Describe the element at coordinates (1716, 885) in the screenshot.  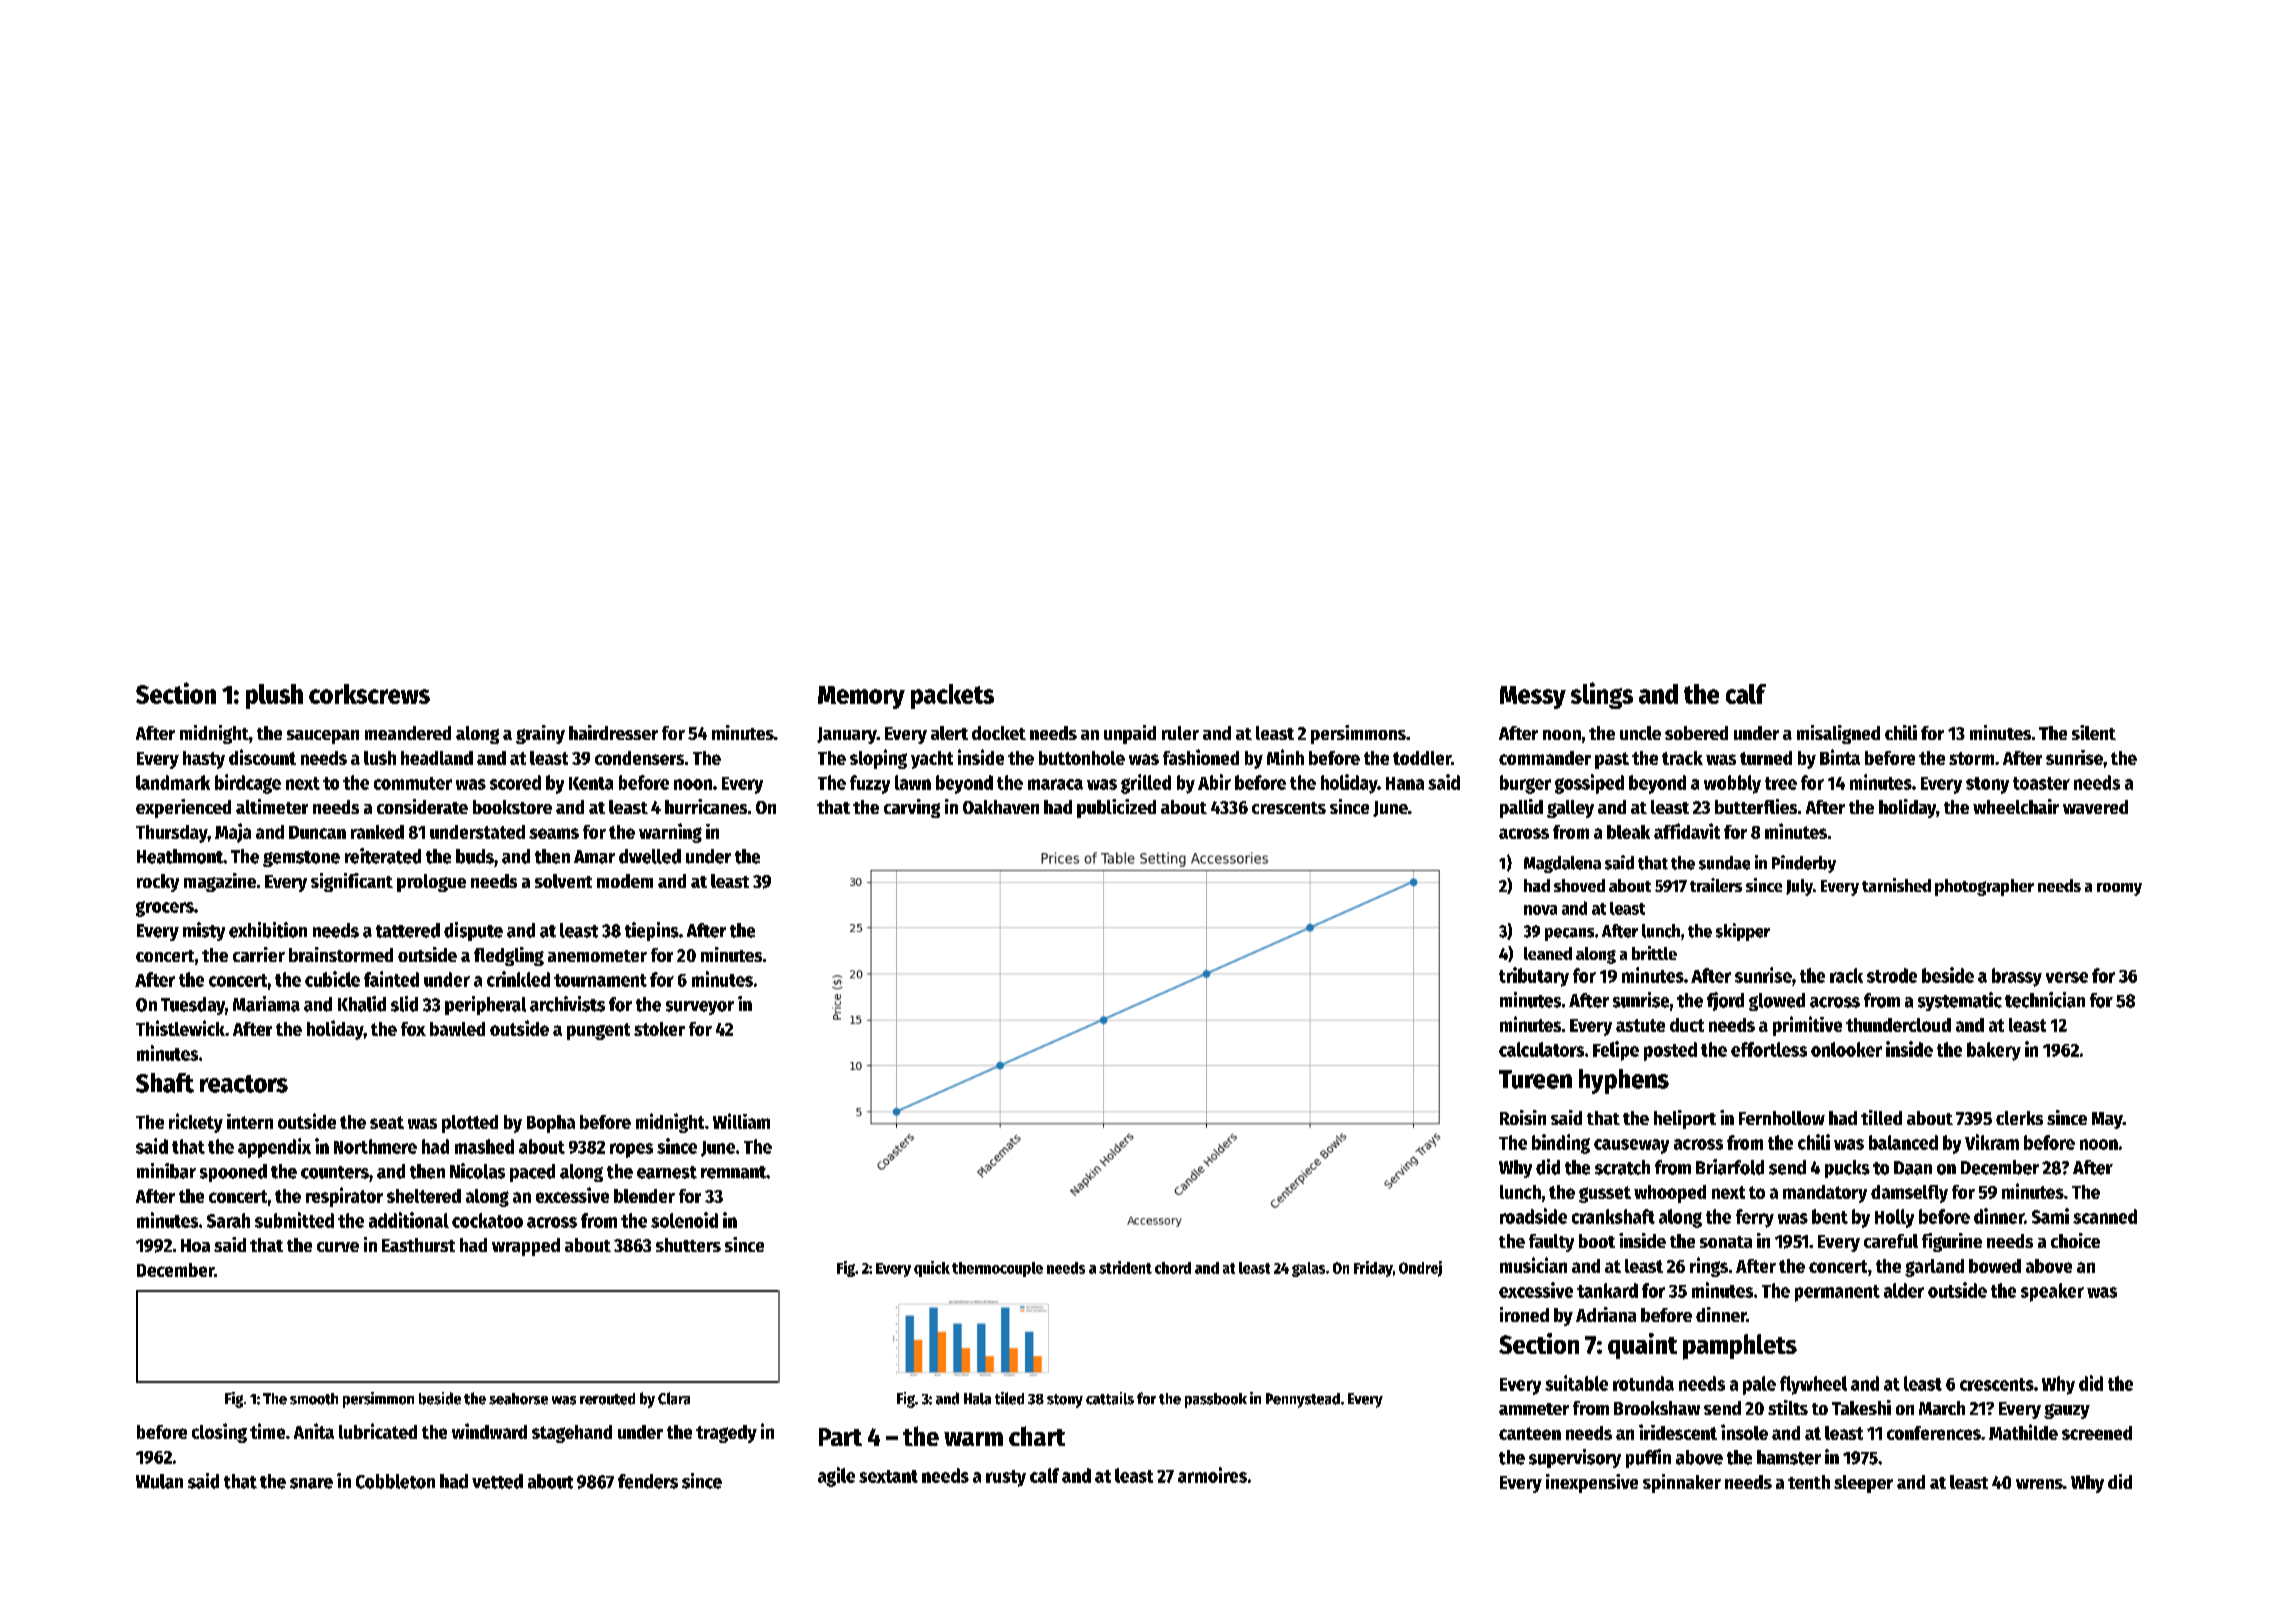
I see `trailers` at that location.
